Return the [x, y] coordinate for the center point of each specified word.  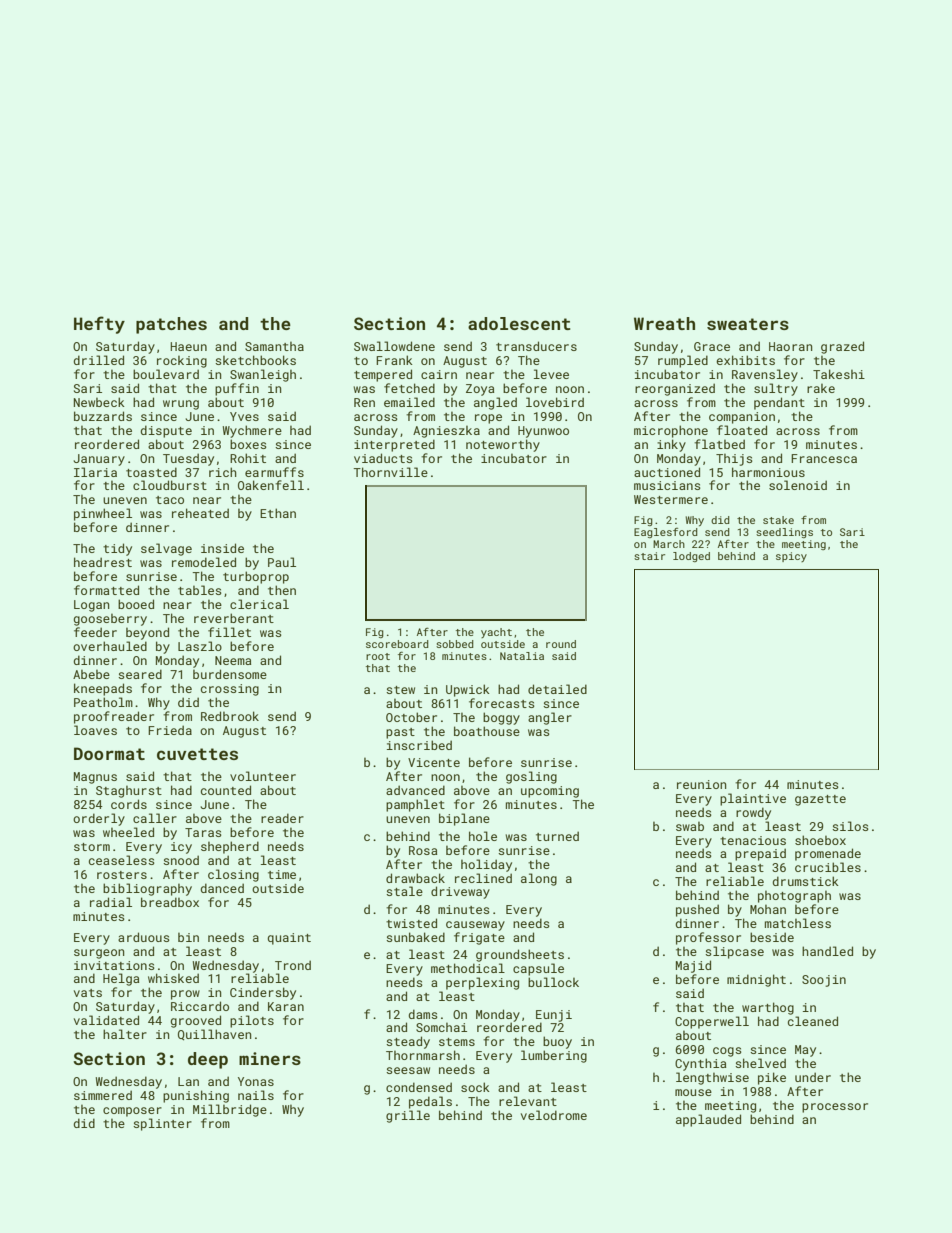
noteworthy [503, 445]
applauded [708, 1120]
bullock [553, 982]
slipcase [734, 952]
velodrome [554, 1115]
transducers [536, 346]
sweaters [748, 324]
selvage [166, 549]
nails [256, 1095]
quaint [289, 939]
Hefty [99, 325]
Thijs [734, 460]
